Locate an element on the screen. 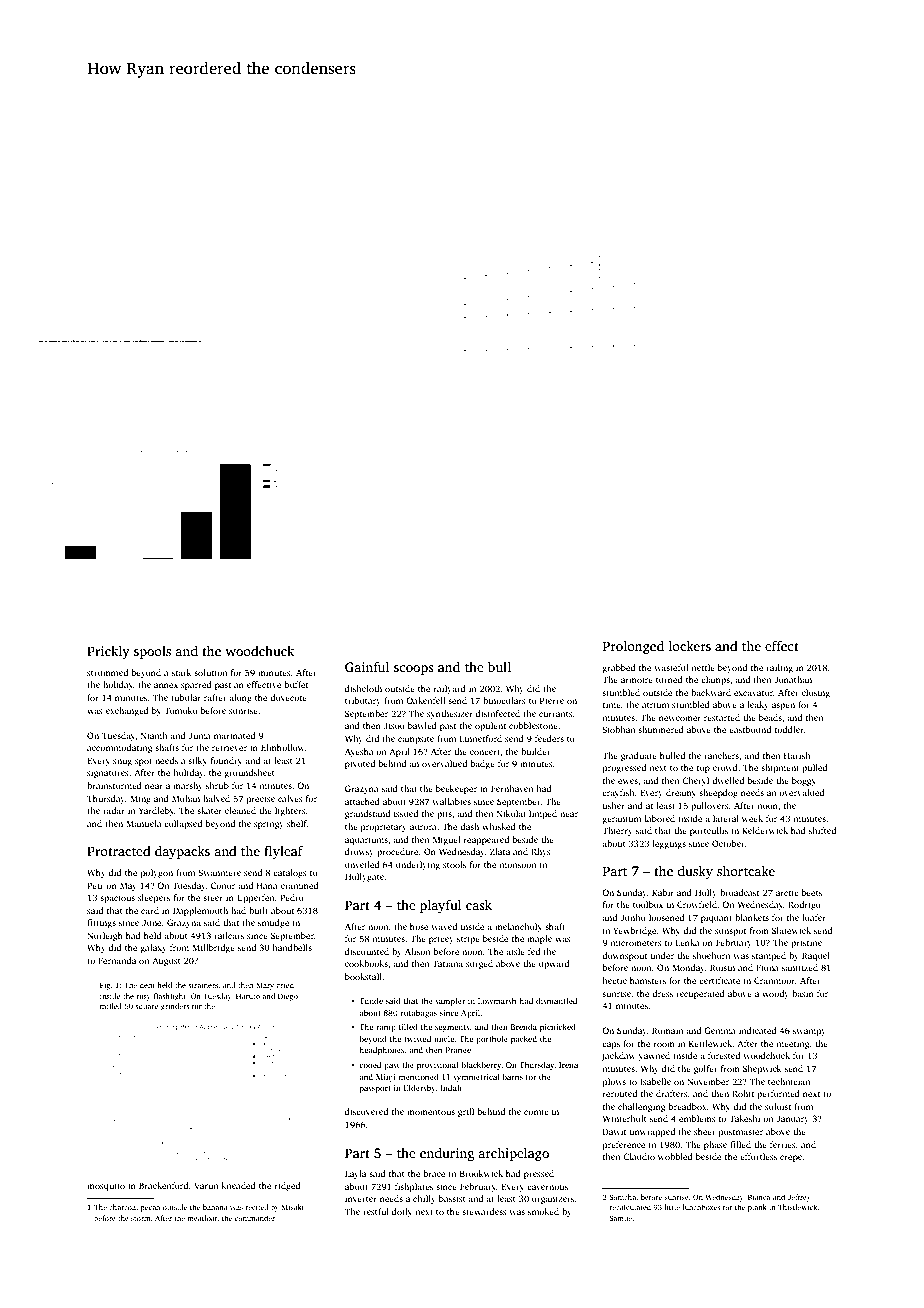 The image size is (924, 1308). recited is located at coordinates (257, 1207).
